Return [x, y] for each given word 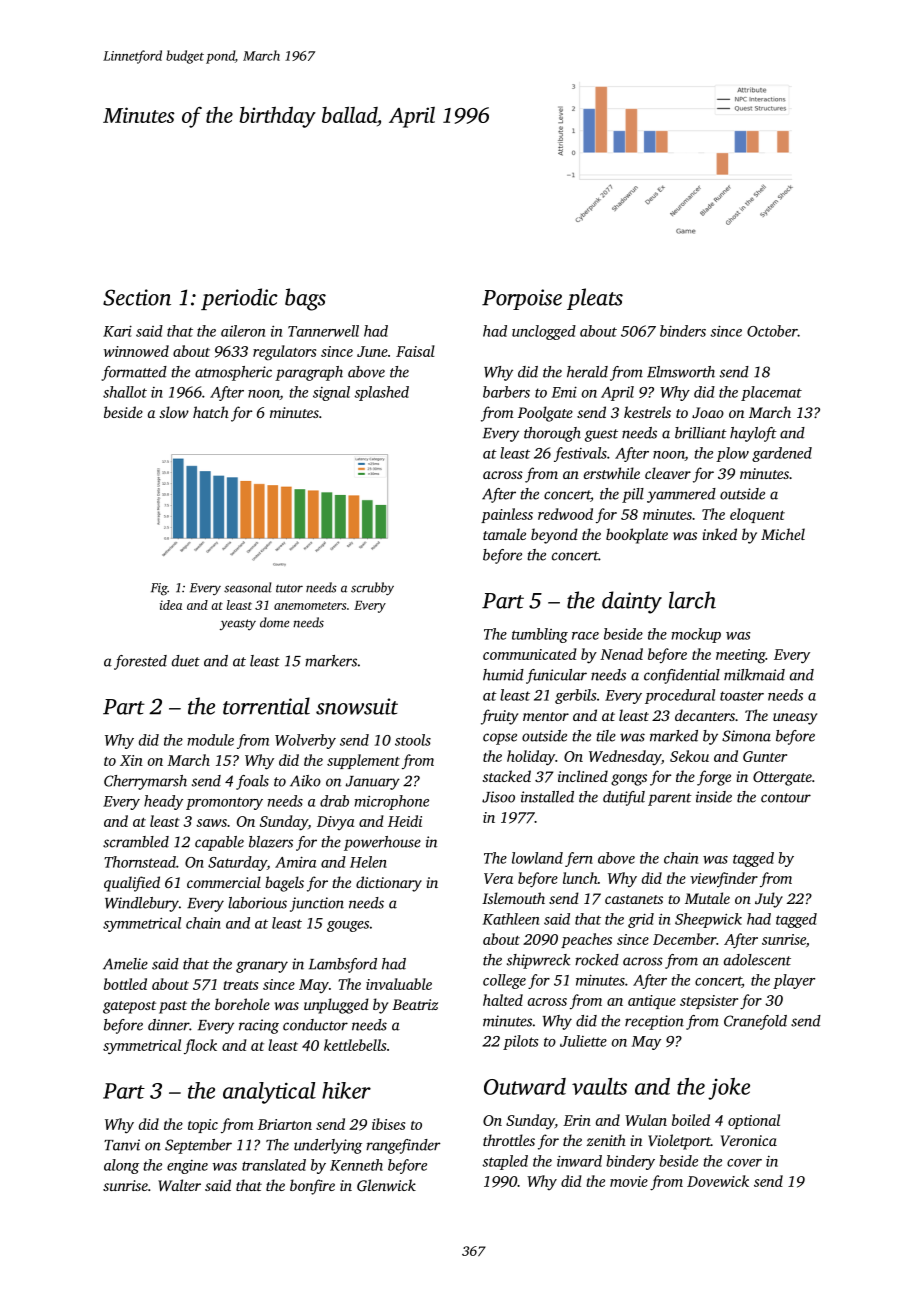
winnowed [136, 351]
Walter [179, 1185]
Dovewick [718, 1181]
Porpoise [522, 299]
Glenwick [386, 1185]
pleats [595, 299]
